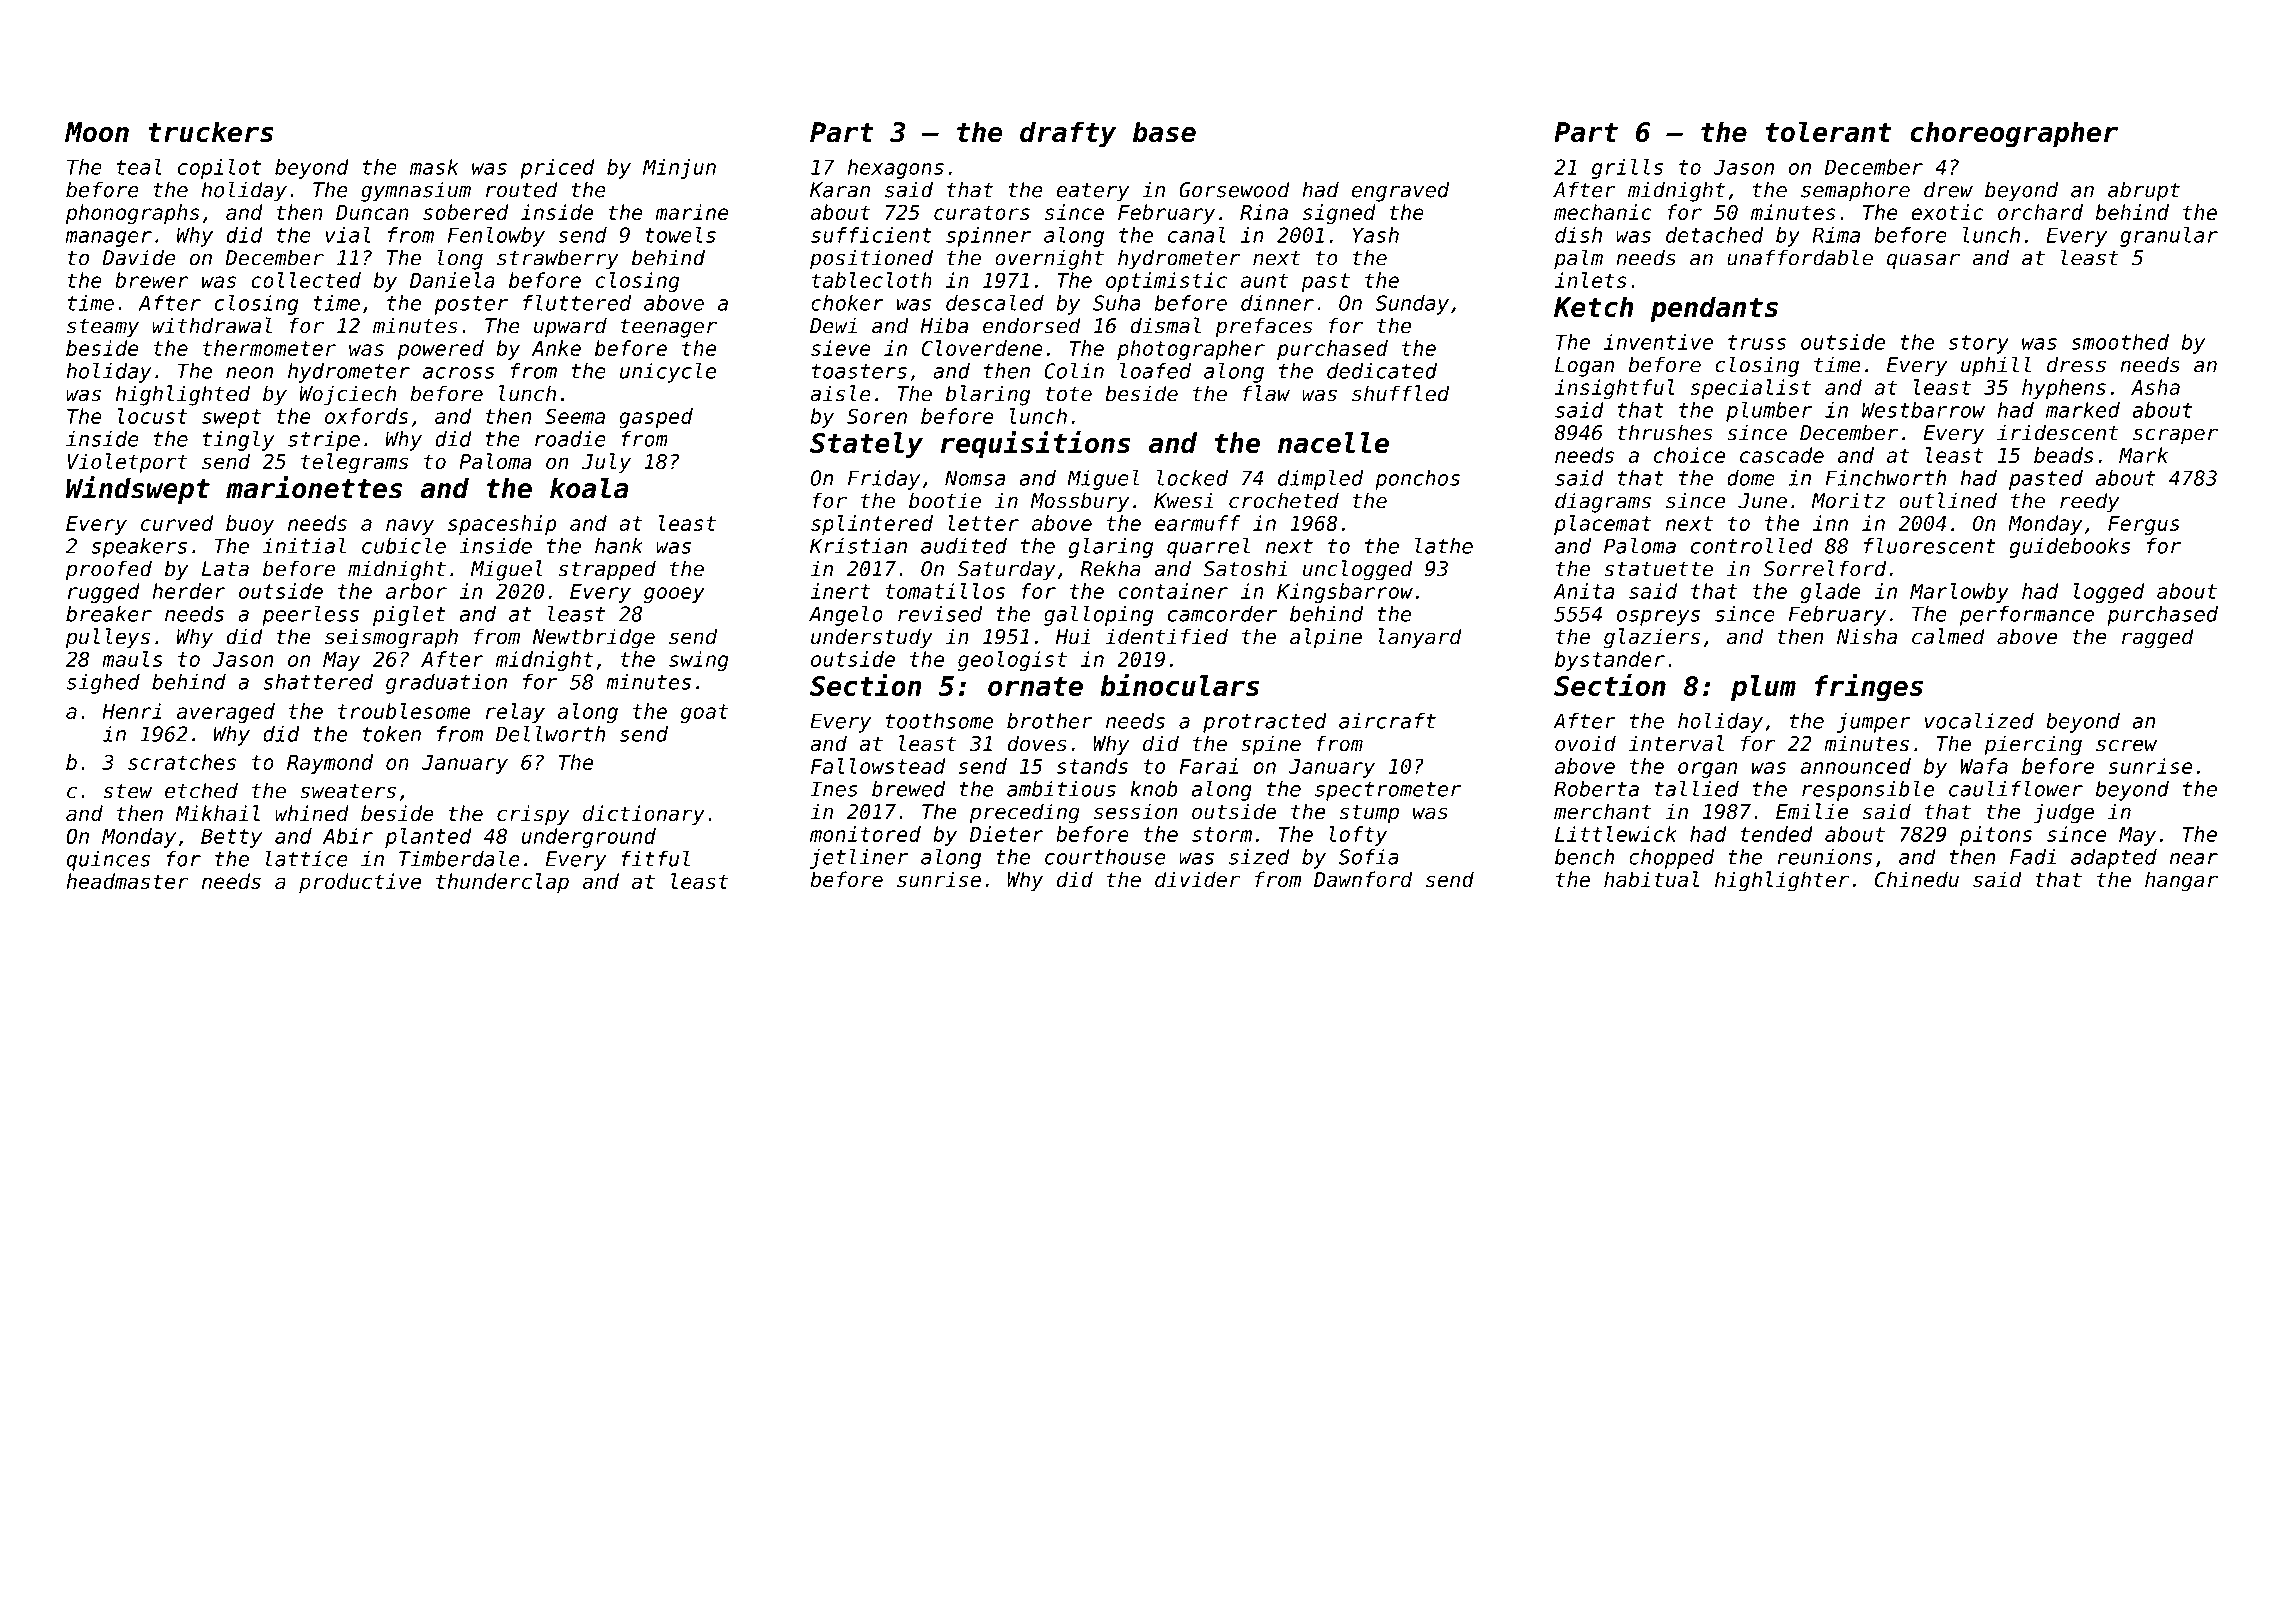 This document has height=1620, width=2292. What do you see at coordinates (1444, 546) in the document?
I see `lathe` at bounding box center [1444, 546].
